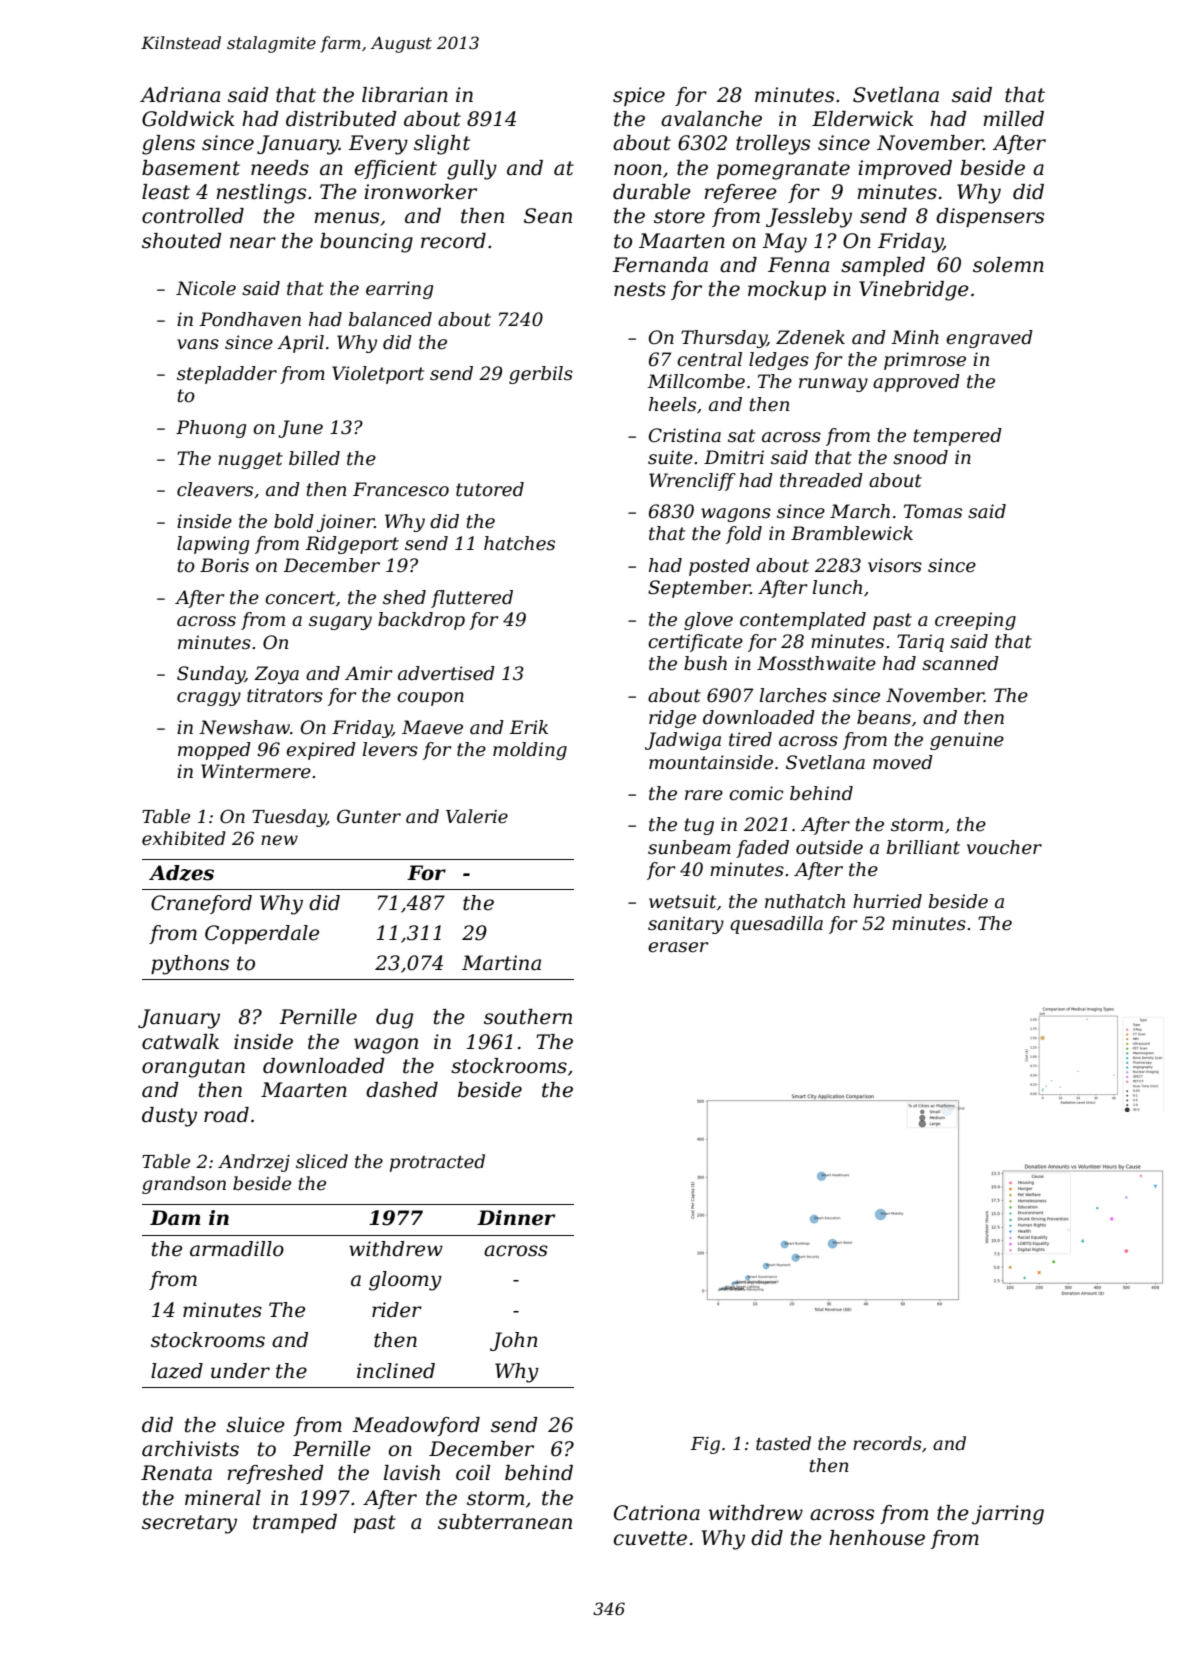 This screenshot has width=1187, height=1679. Describe the element at coordinates (852, 533) in the screenshot. I see `Bramblewick` at that location.
